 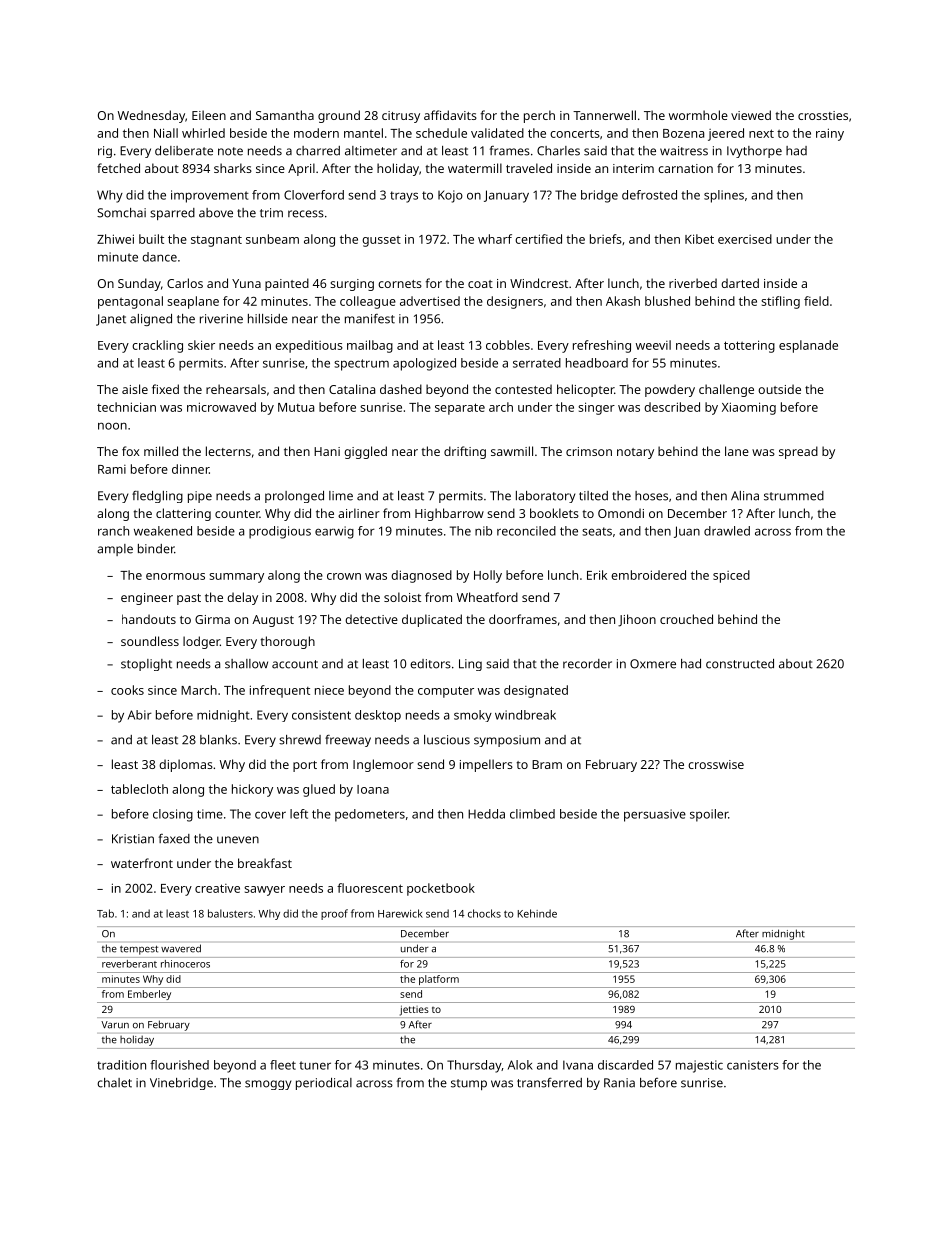 What do you see at coordinates (751, 115) in the screenshot?
I see `viewed` at bounding box center [751, 115].
